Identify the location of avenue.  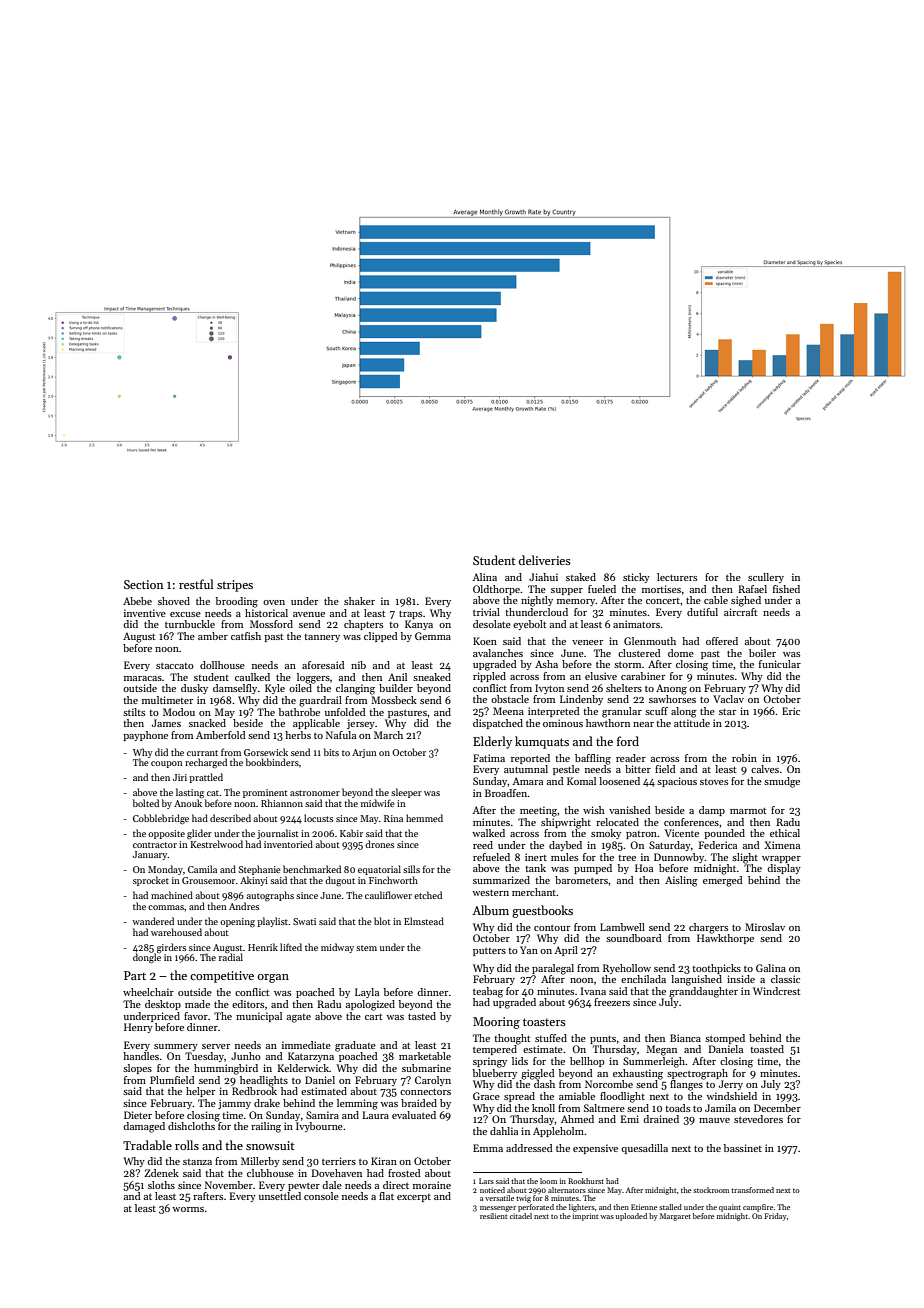
(309, 614).
